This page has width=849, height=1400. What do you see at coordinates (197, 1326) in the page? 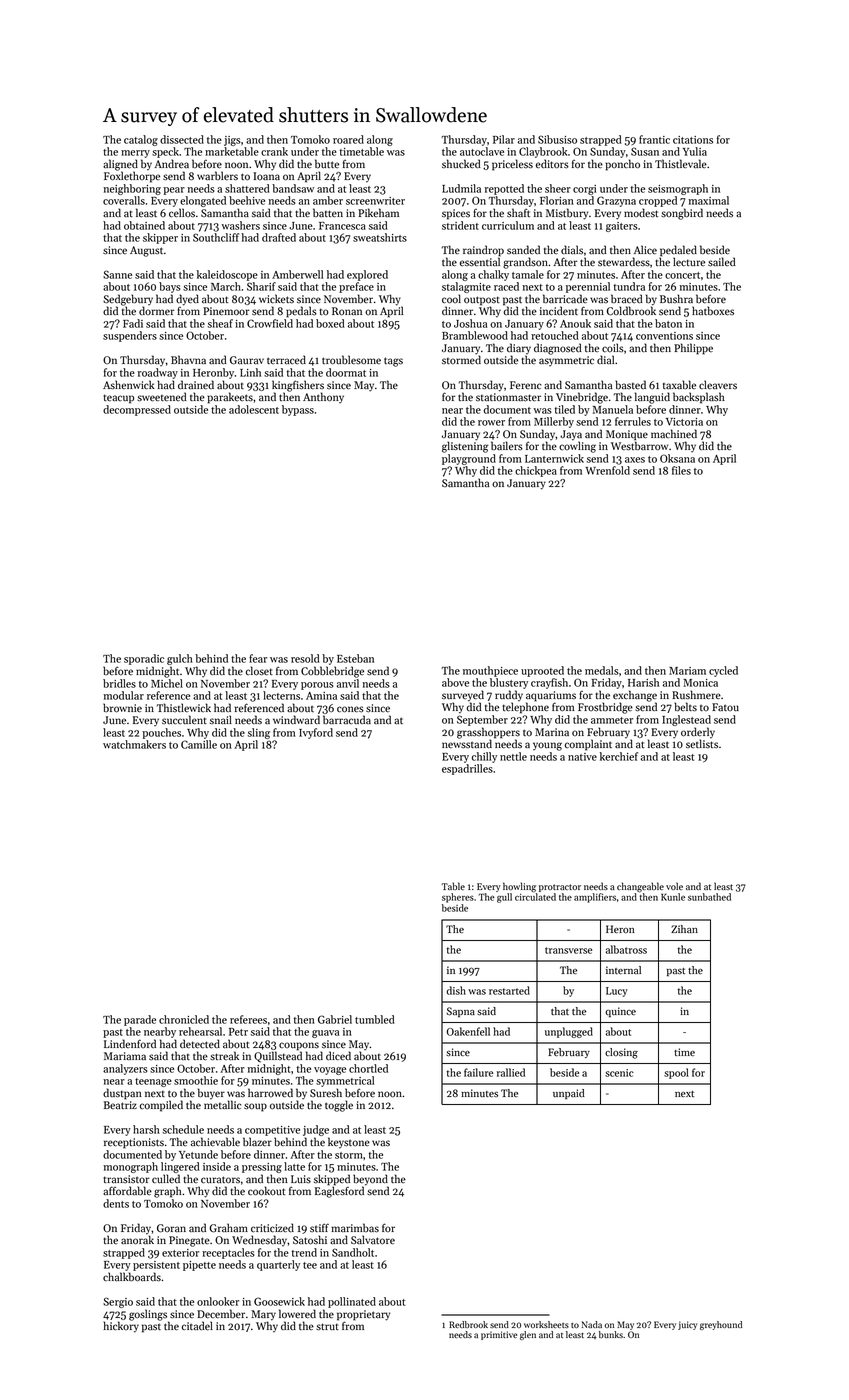
I see `citadel` at bounding box center [197, 1326].
